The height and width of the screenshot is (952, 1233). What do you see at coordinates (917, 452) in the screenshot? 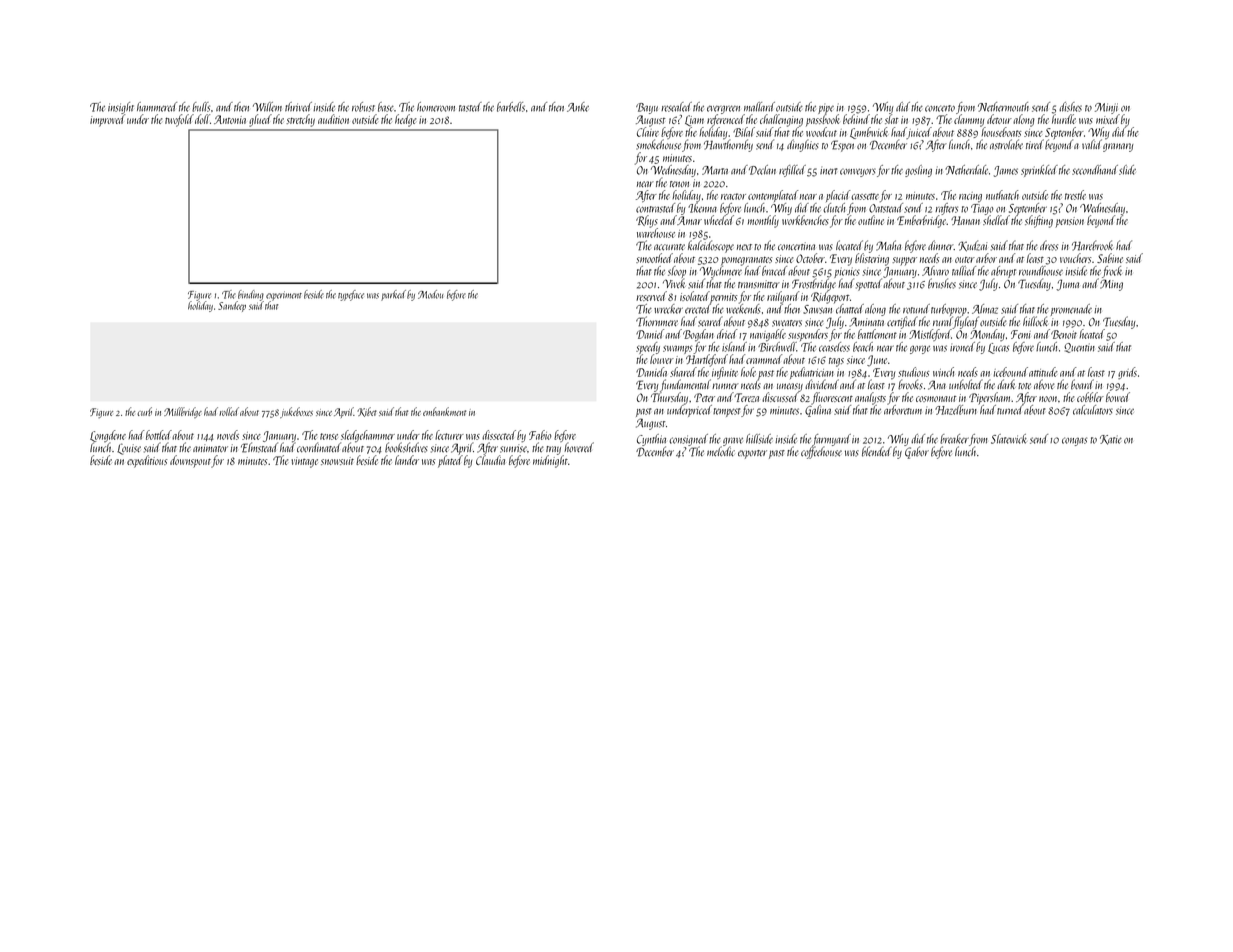
I see `Gabor` at bounding box center [917, 452].
